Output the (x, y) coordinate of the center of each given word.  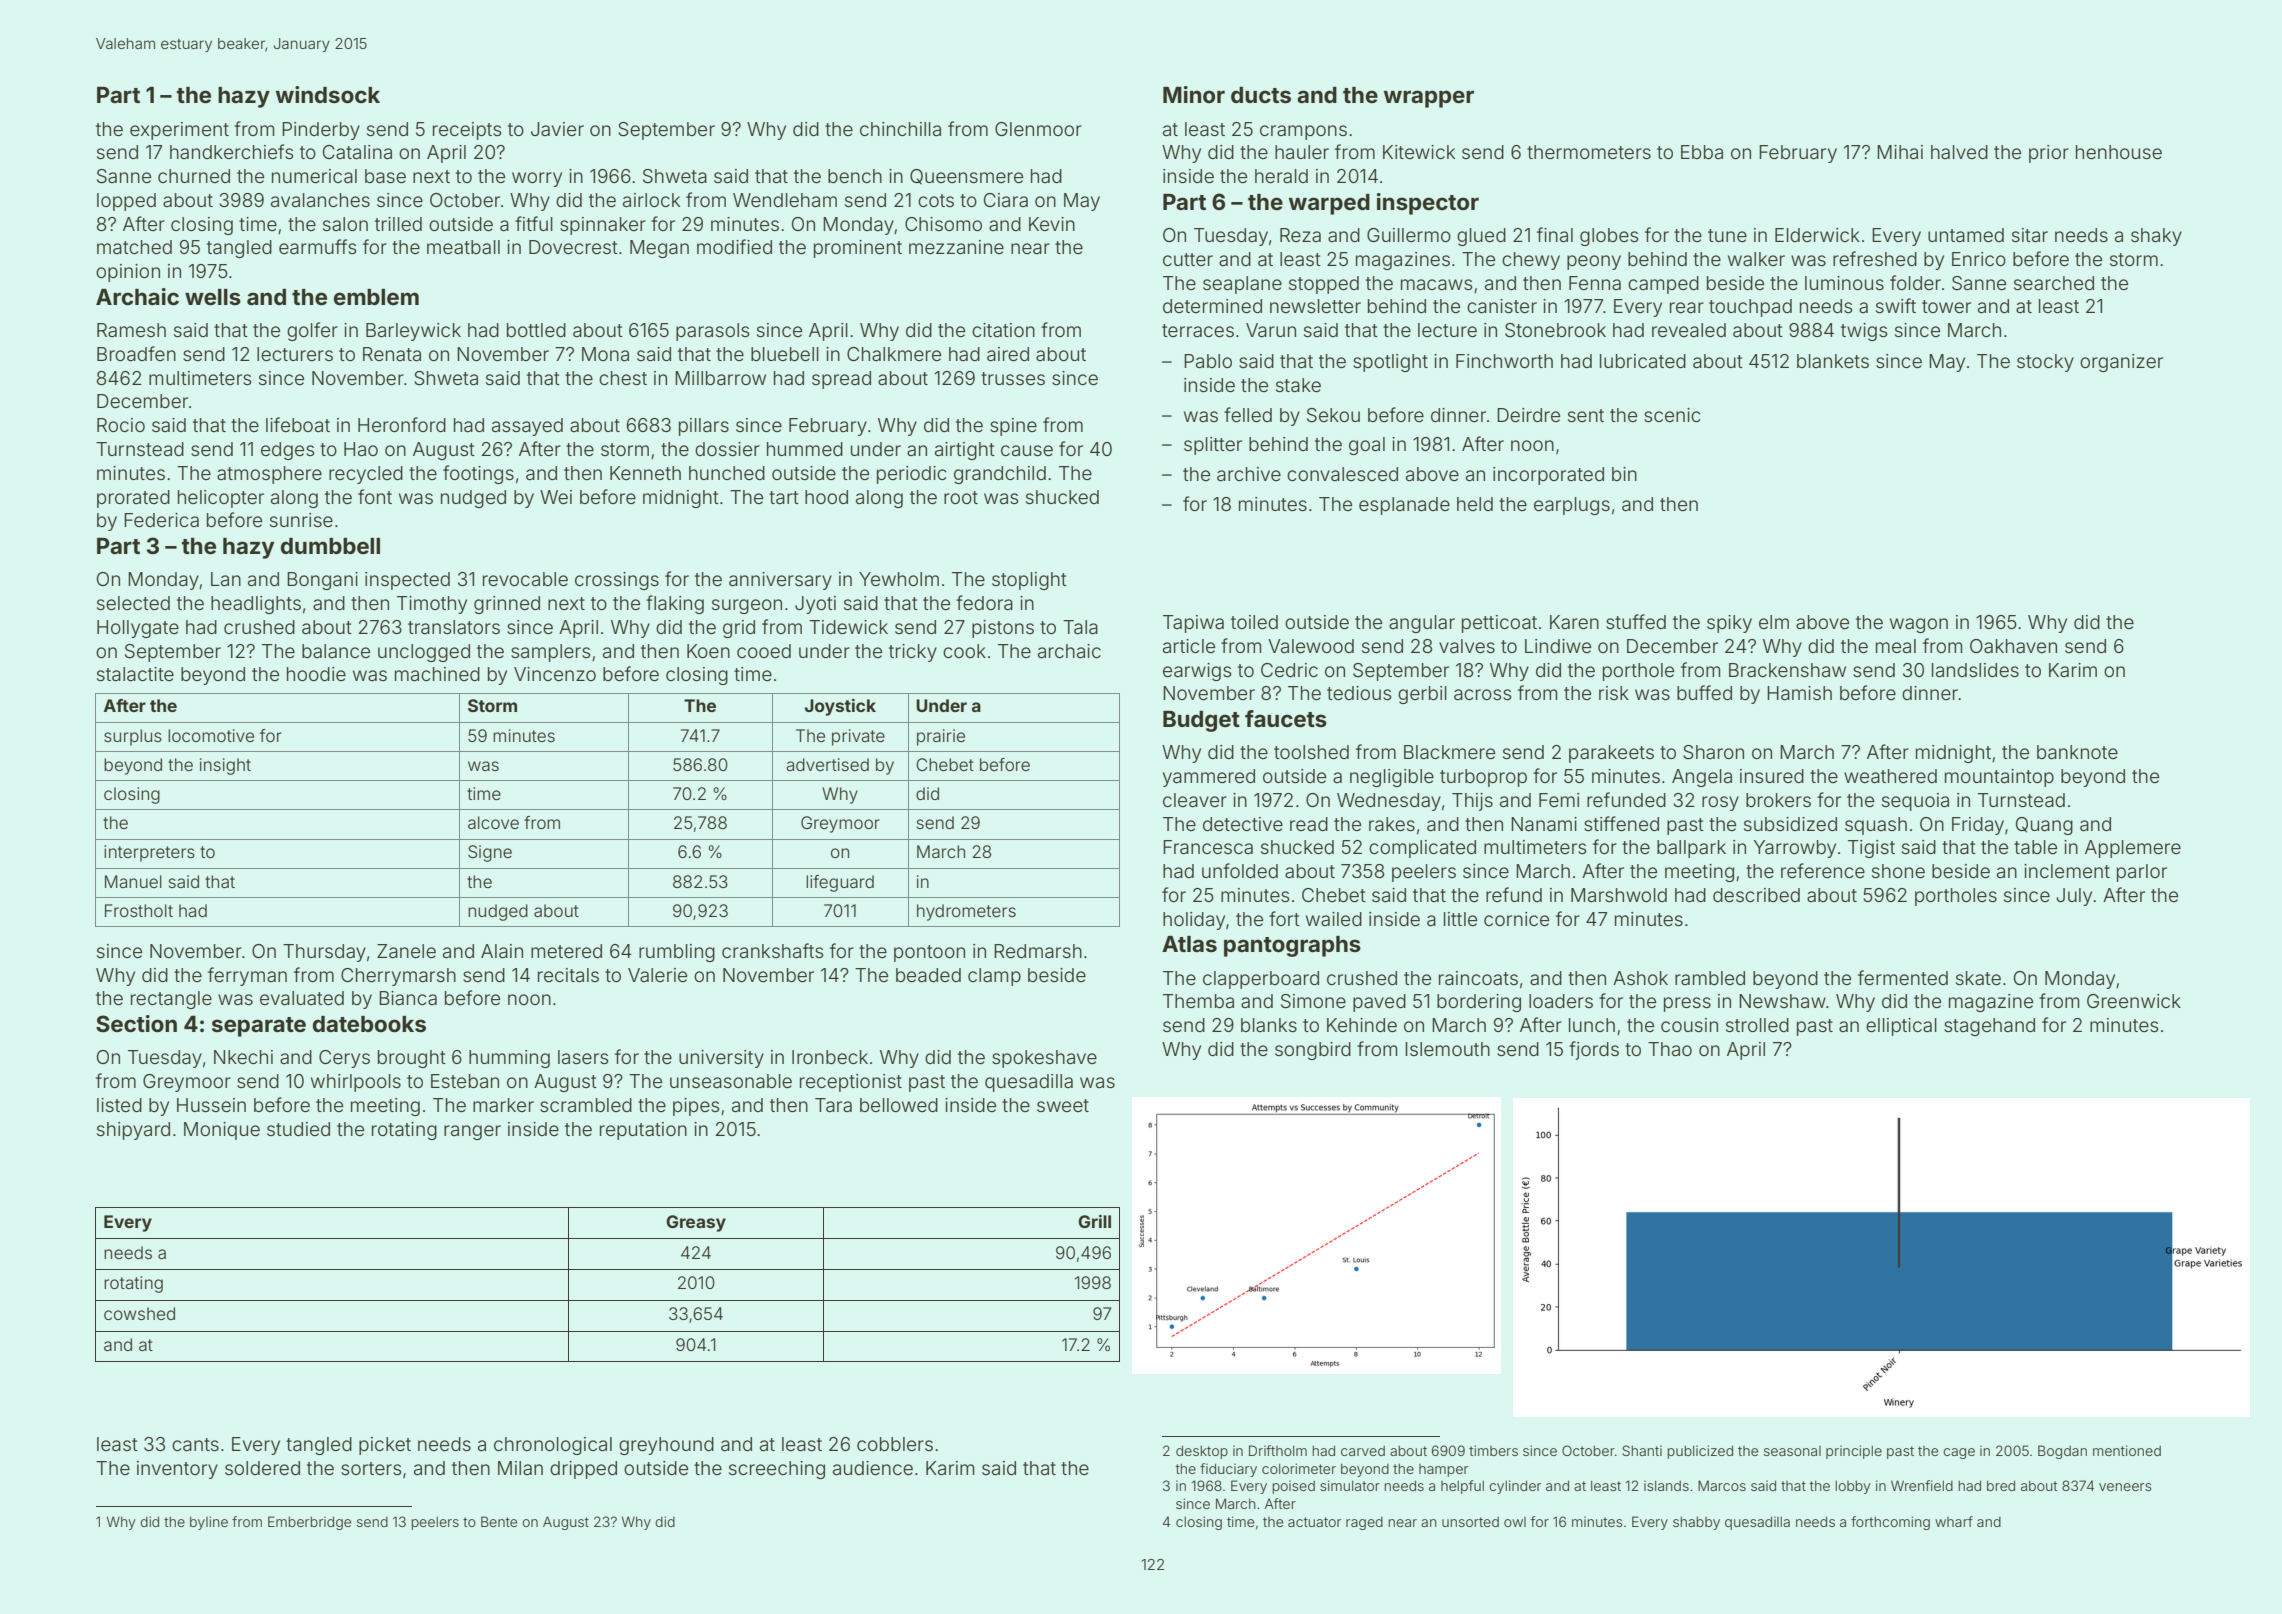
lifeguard (840, 883)
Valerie (657, 975)
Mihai (1900, 152)
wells (213, 297)
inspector (1428, 204)
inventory (177, 1470)
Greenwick (2134, 1001)
